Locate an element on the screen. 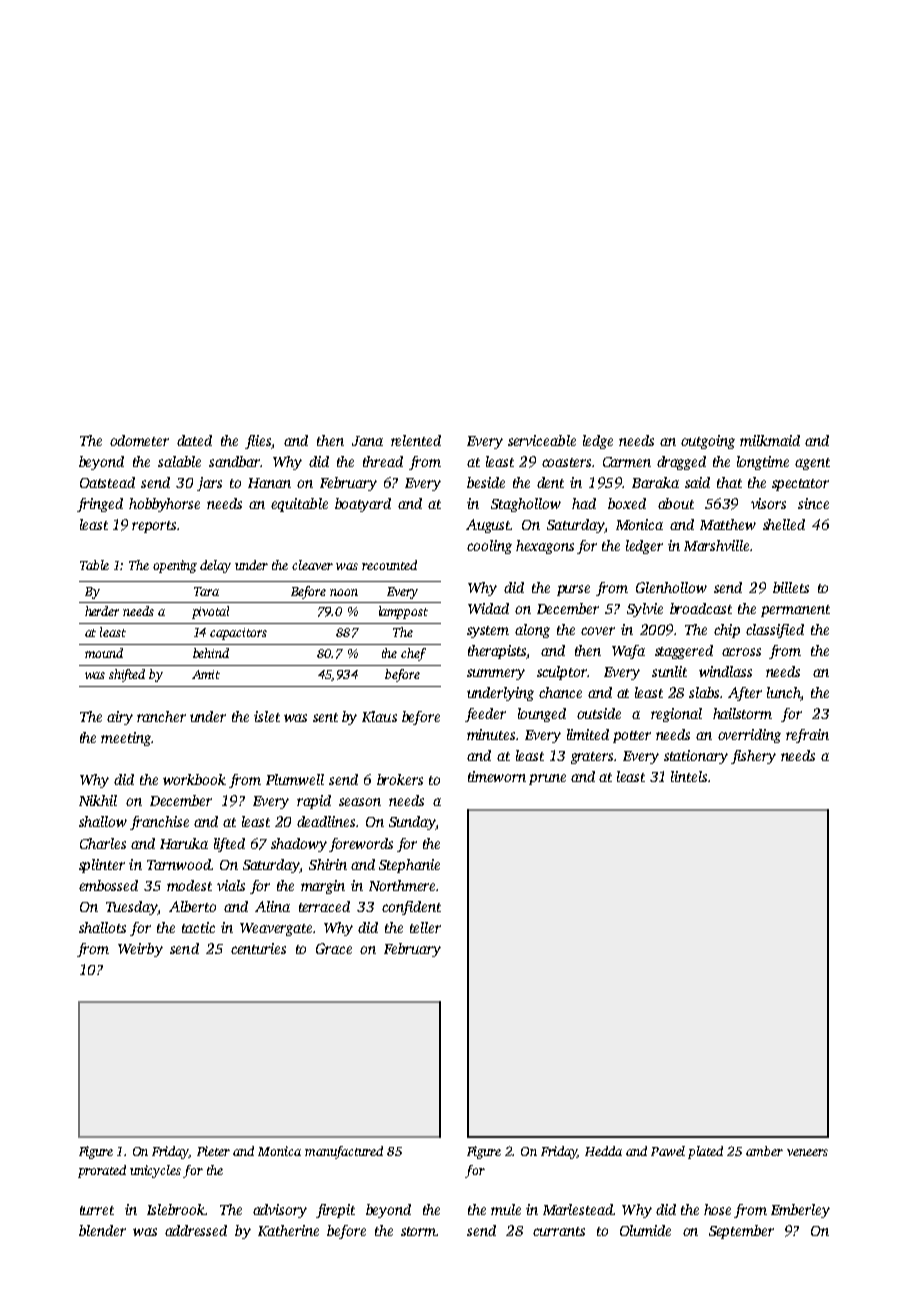 This screenshot has height=1316, width=908. stationary is located at coordinates (696, 757).
